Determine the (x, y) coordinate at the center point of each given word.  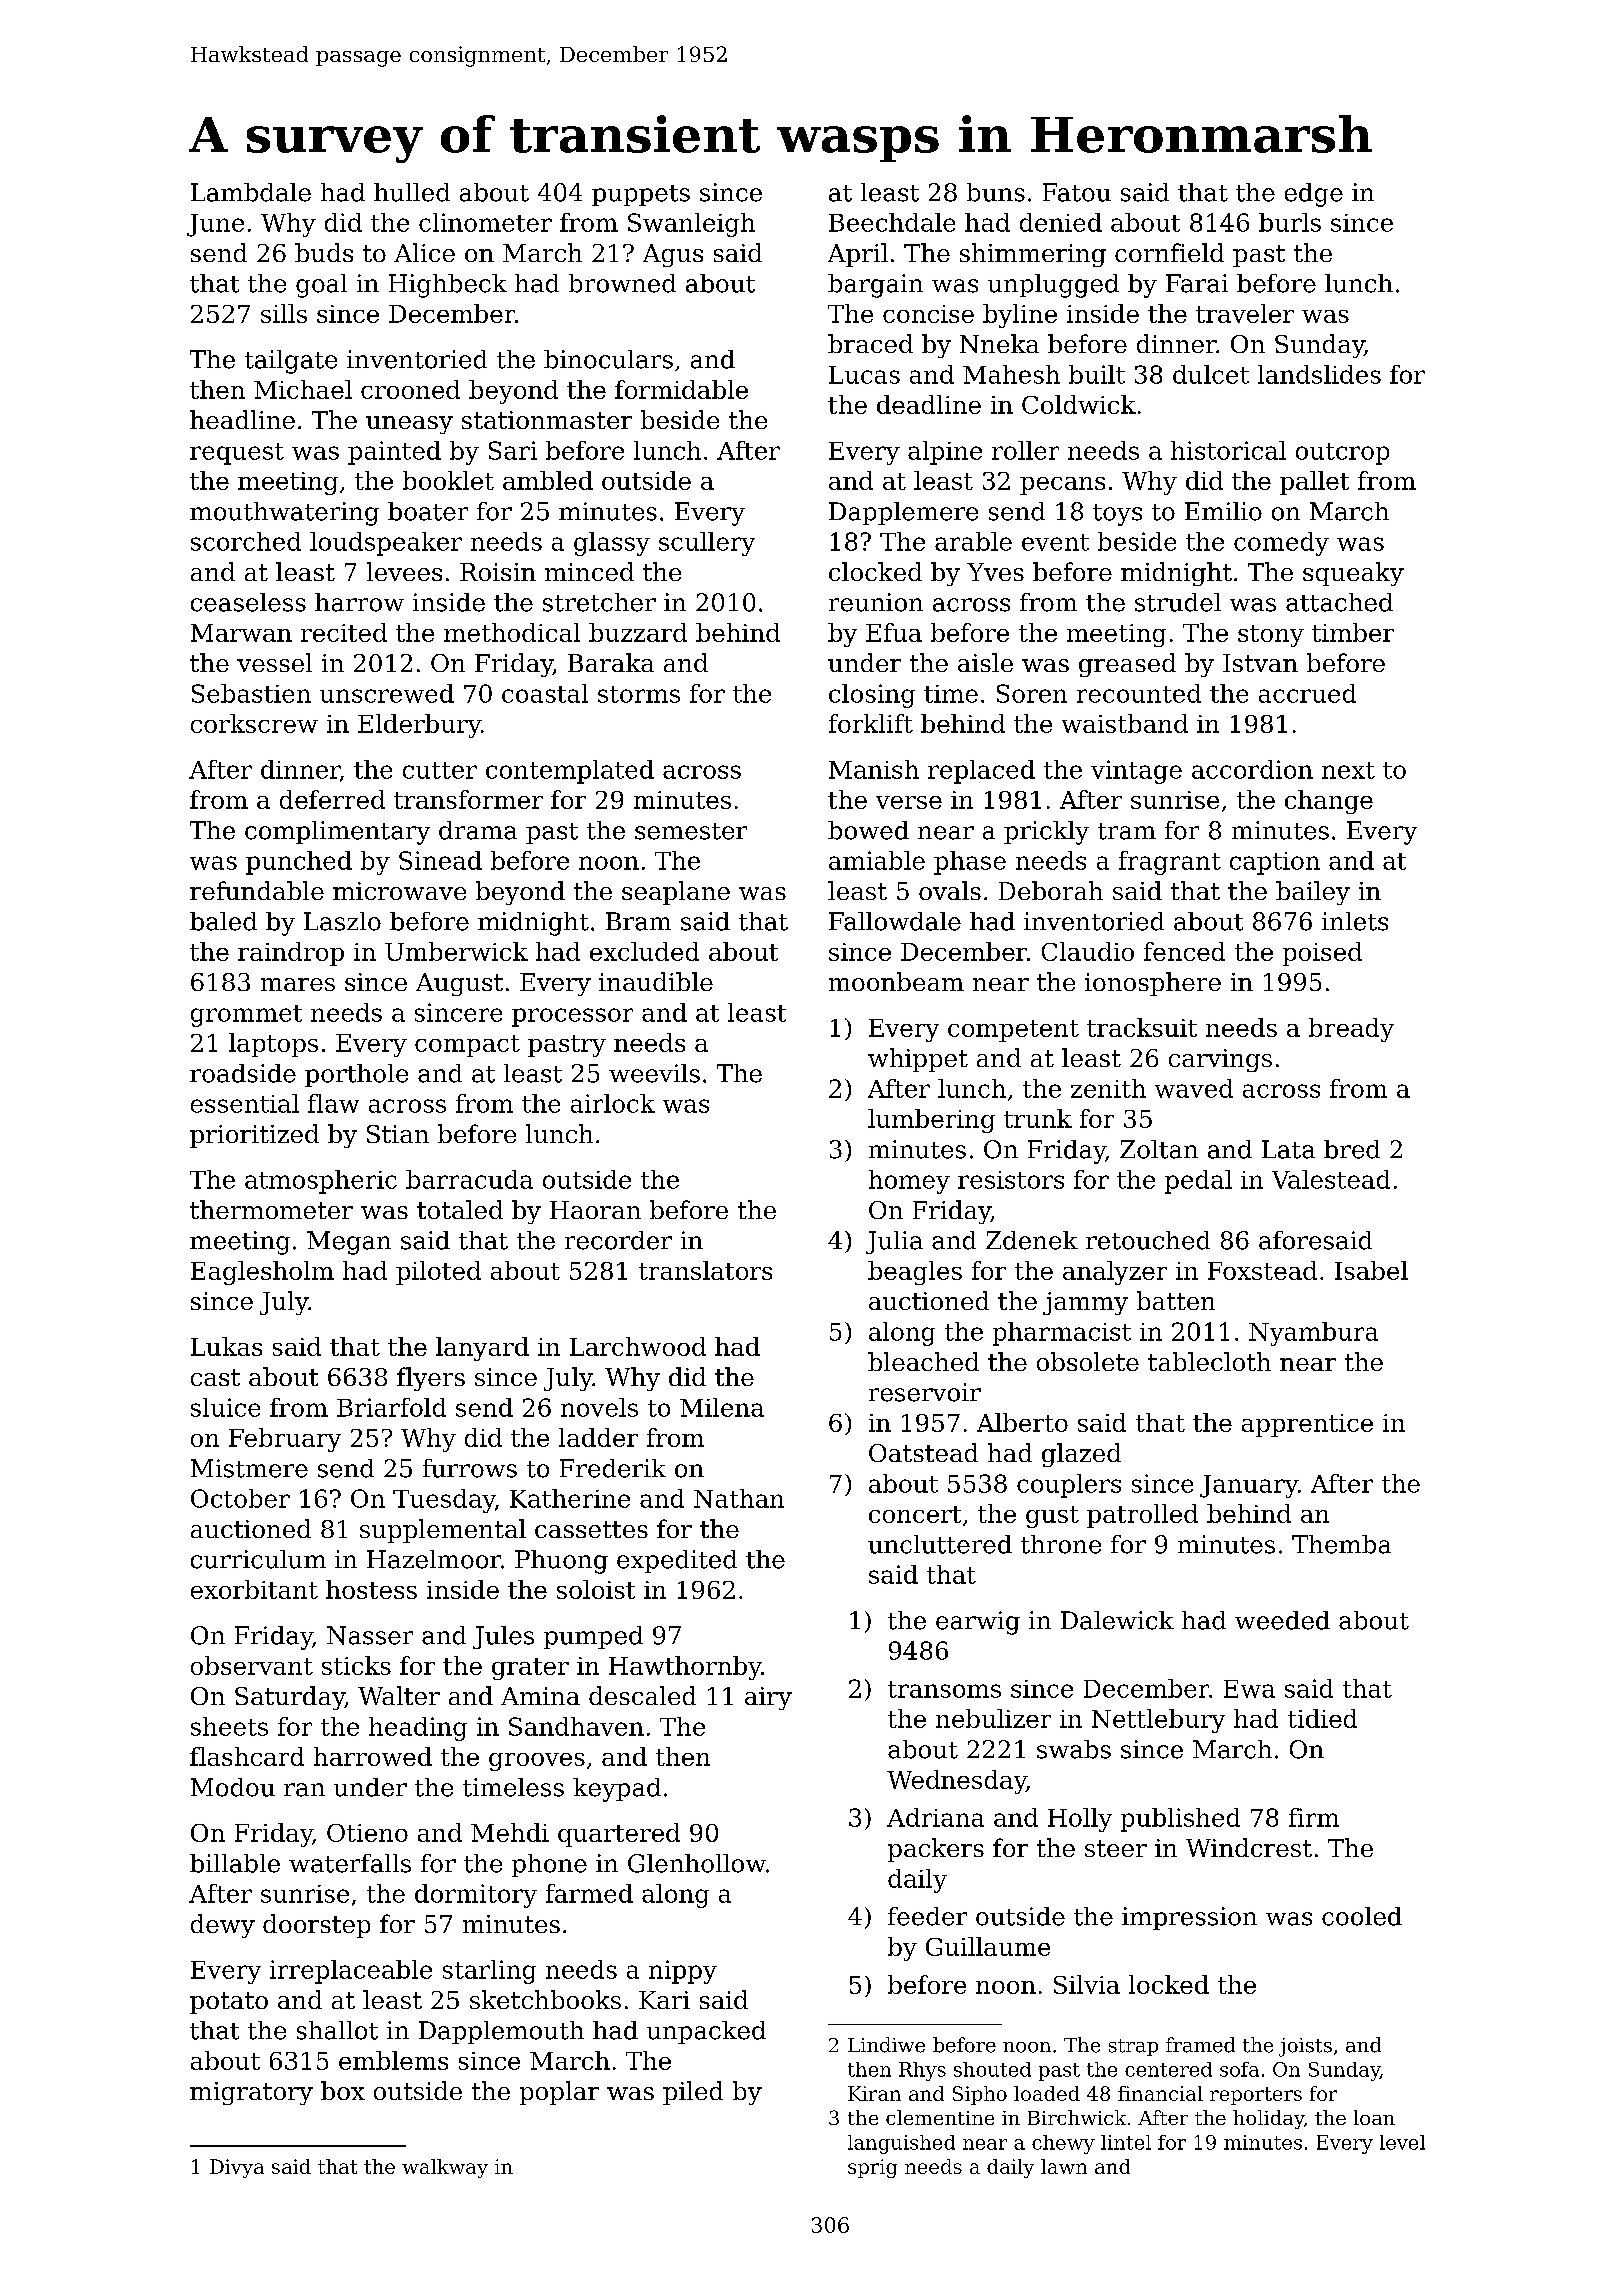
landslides (1319, 374)
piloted (438, 1273)
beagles (915, 1273)
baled (223, 921)
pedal (1198, 1182)
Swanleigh (691, 225)
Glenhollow (697, 1863)
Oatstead (923, 1452)
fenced (1184, 951)
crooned (410, 389)
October (240, 1498)
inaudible (656, 981)
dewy (223, 1926)
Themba (1341, 1544)
